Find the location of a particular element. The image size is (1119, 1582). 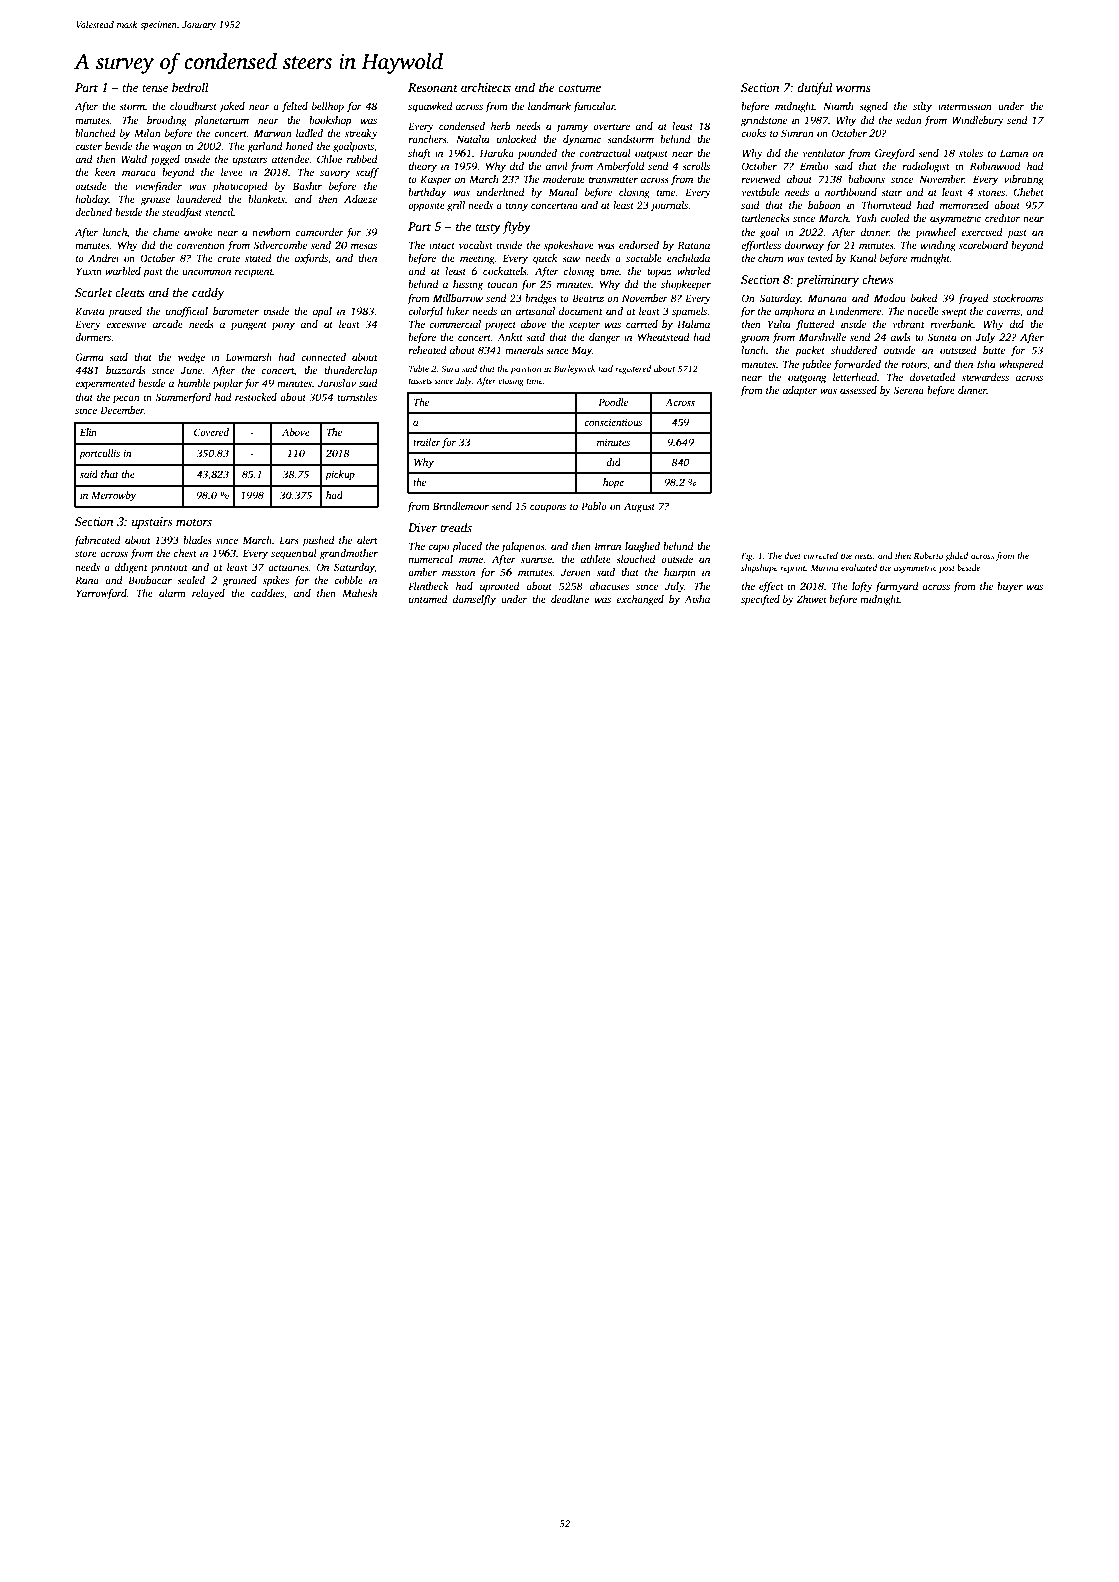

Windlebury is located at coordinates (978, 121).
